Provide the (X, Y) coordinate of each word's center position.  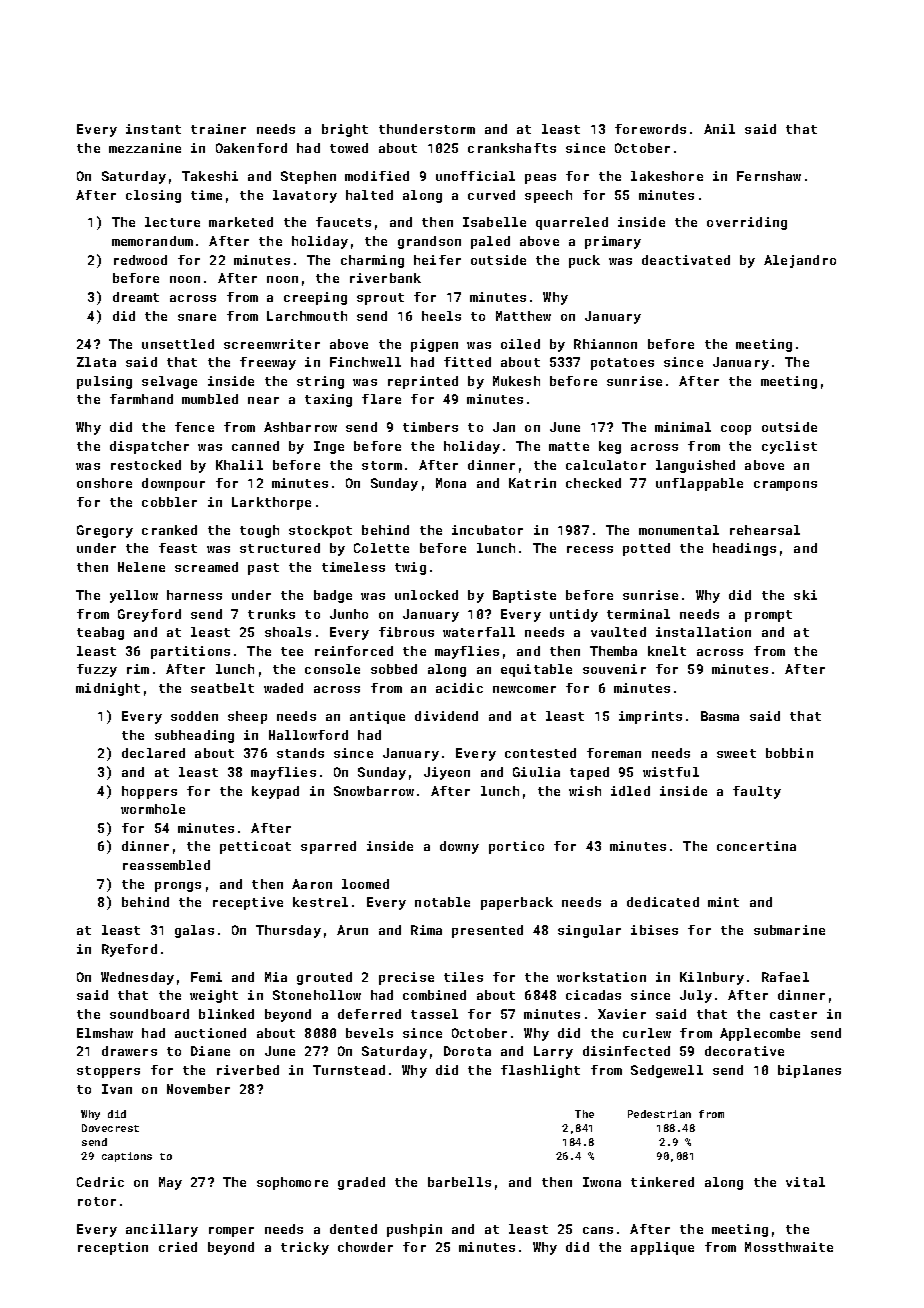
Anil (719, 129)
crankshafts (512, 148)
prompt (768, 616)
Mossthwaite (789, 1247)
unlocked (426, 595)
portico (516, 847)
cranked (169, 530)
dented (353, 1229)
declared (153, 753)
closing (153, 196)
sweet (736, 753)
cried (178, 1247)
